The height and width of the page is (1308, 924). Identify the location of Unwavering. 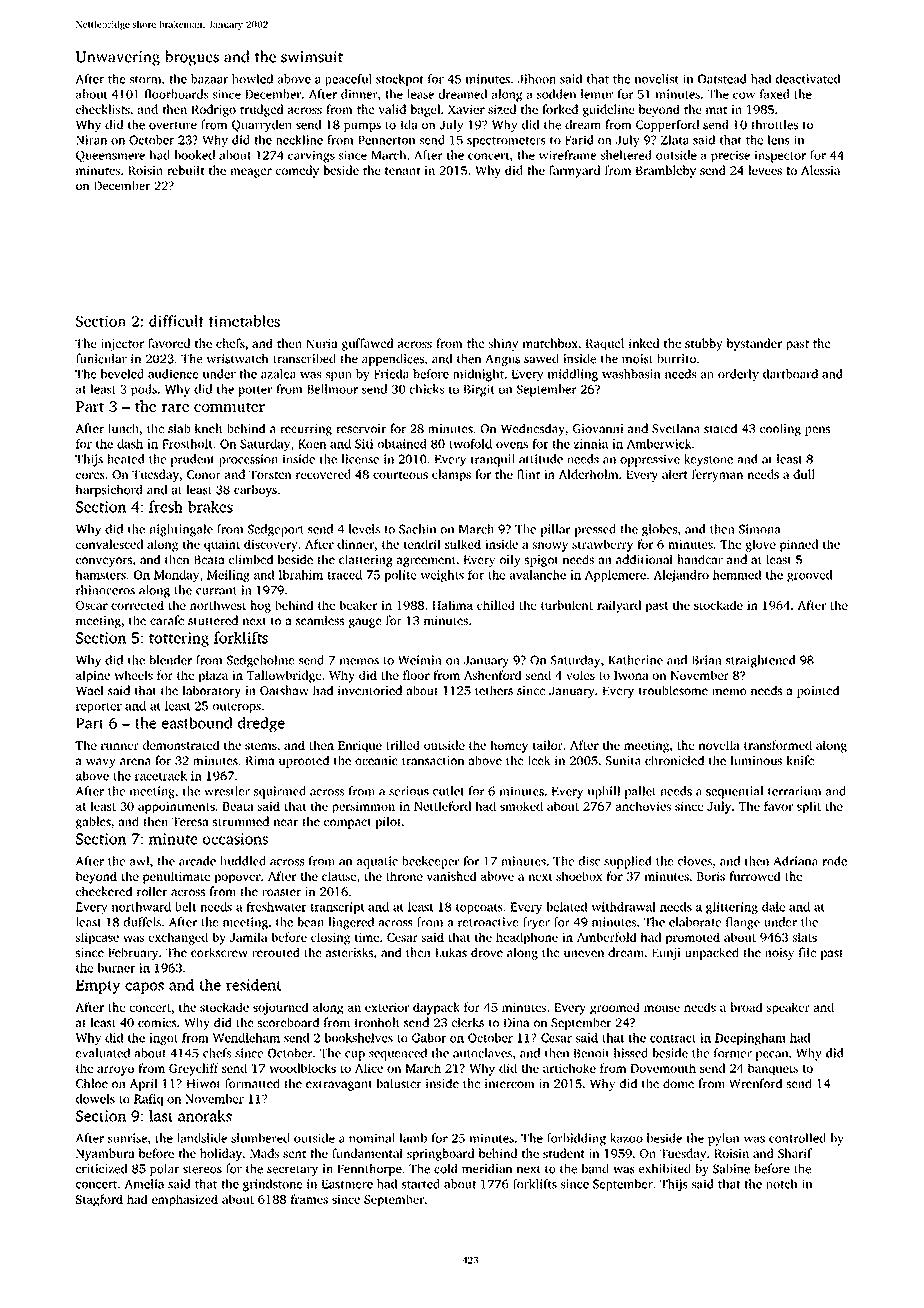
(118, 58).
